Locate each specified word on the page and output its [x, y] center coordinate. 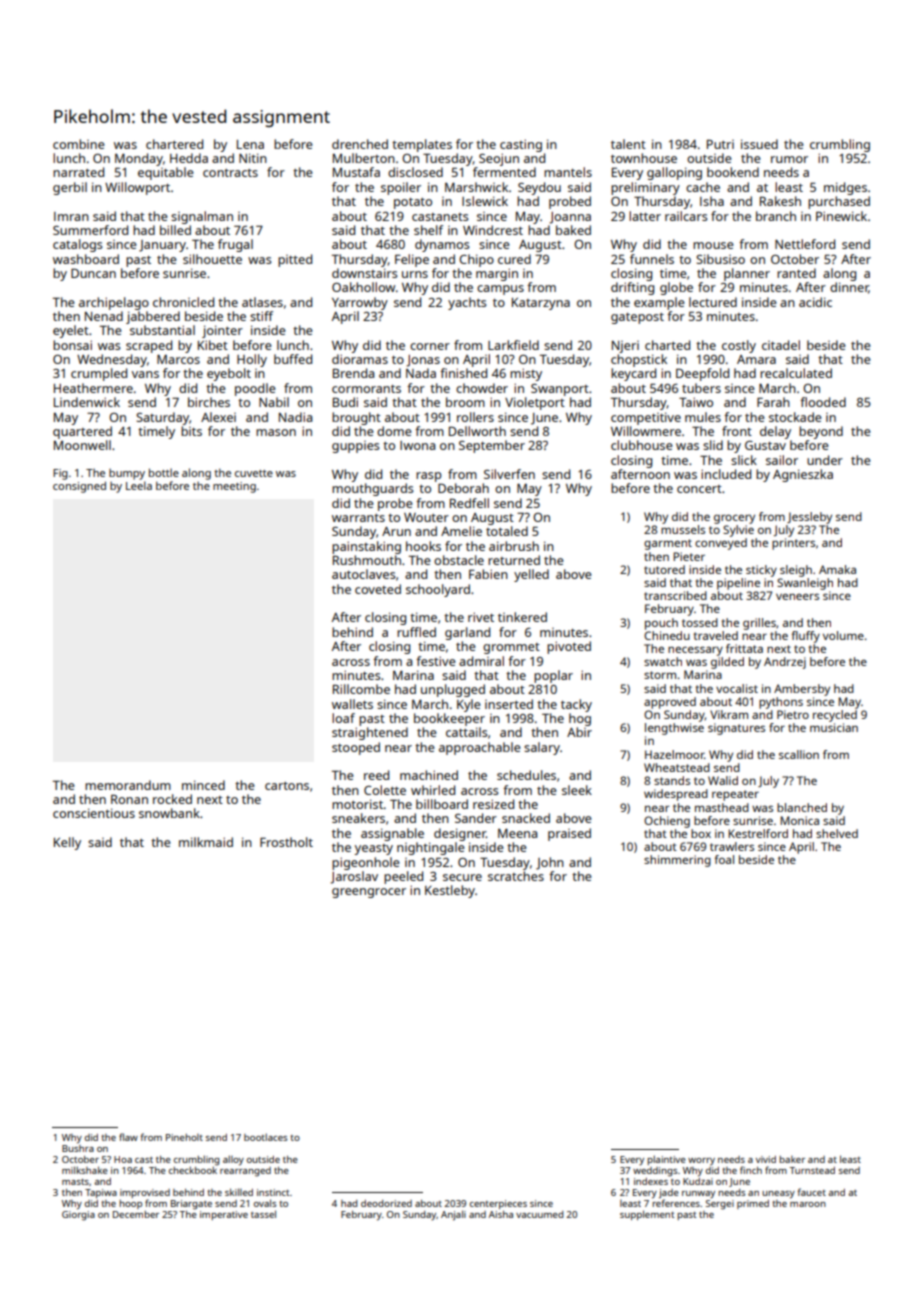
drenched [360, 144]
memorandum [128, 785]
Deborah [463, 488]
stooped [356, 748]
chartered [174, 144]
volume [843, 635]
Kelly [67, 843]
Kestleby [450, 891]
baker [792, 1159]
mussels [683, 529]
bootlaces [266, 1137]
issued [759, 144]
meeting [234, 487]
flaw [128, 1137]
